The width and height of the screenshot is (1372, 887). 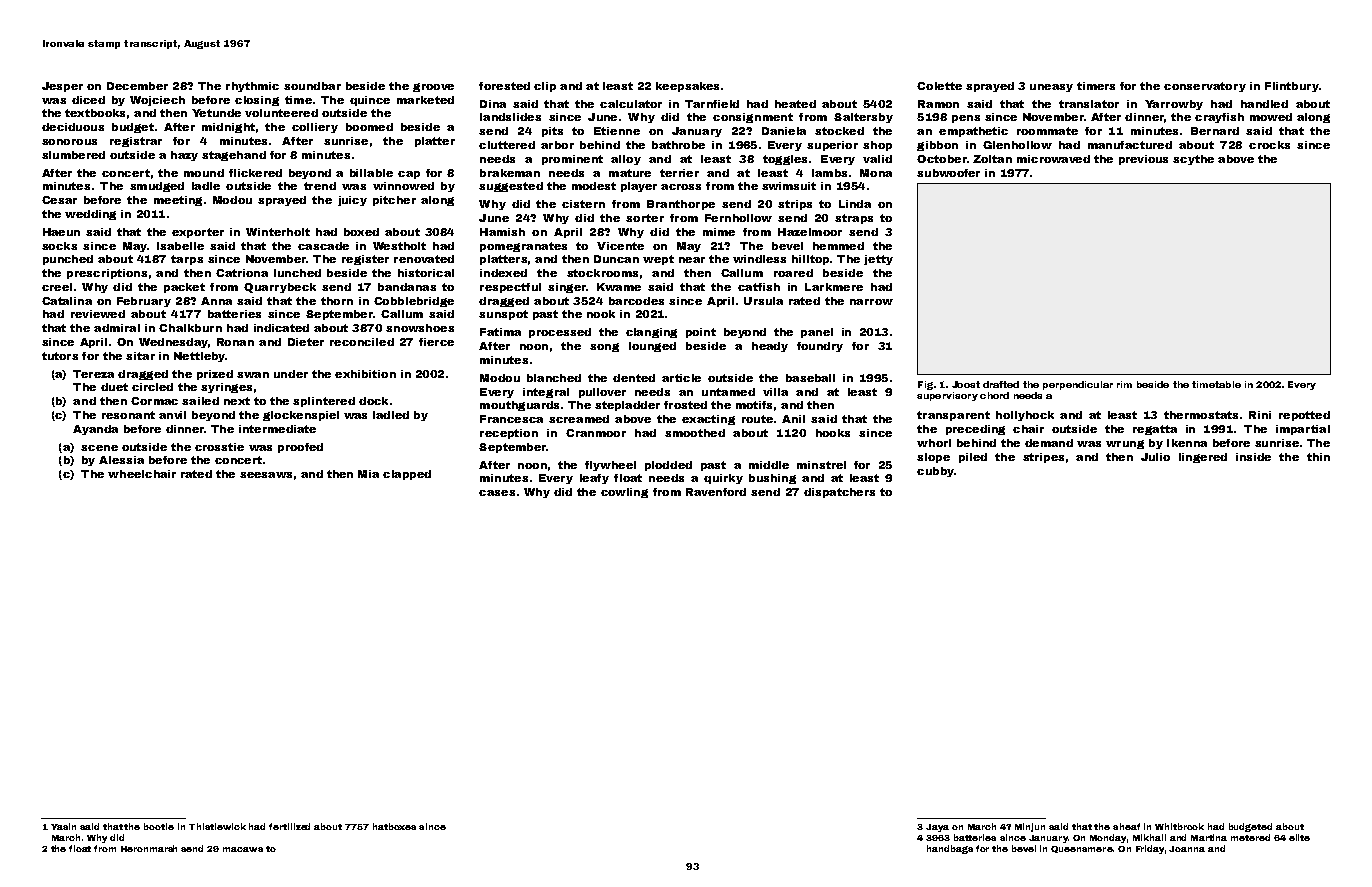 What do you see at coordinates (57, 287) in the screenshot?
I see `creel` at bounding box center [57, 287].
